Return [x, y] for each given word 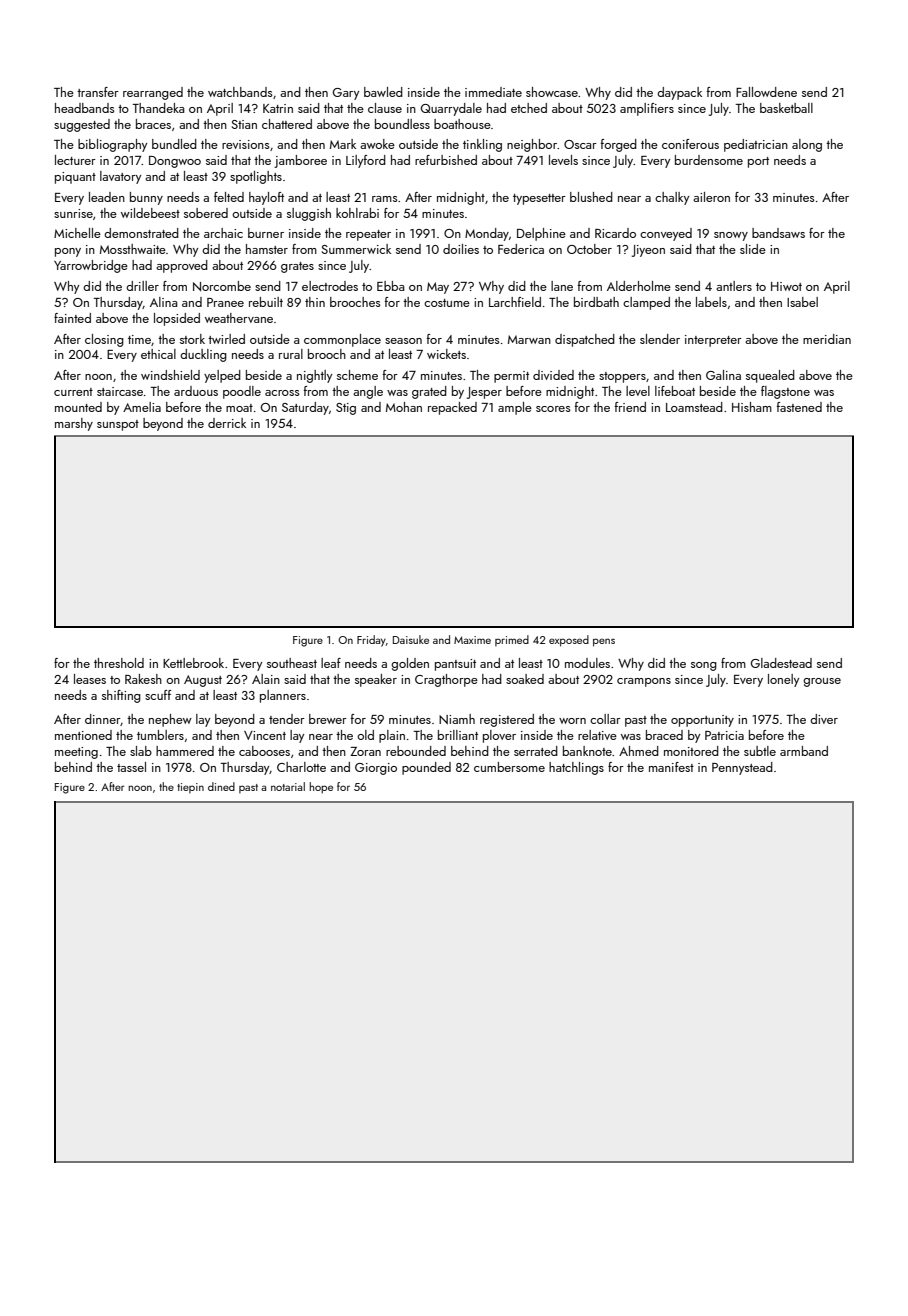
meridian [827, 339]
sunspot [118, 425]
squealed [770, 376]
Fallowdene [766, 92]
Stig [346, 409]
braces [153, 124]
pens [604, 642]
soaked [525, 679]
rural [291, 354]
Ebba [391, 286]
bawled [383, 92]
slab [141, 751]
